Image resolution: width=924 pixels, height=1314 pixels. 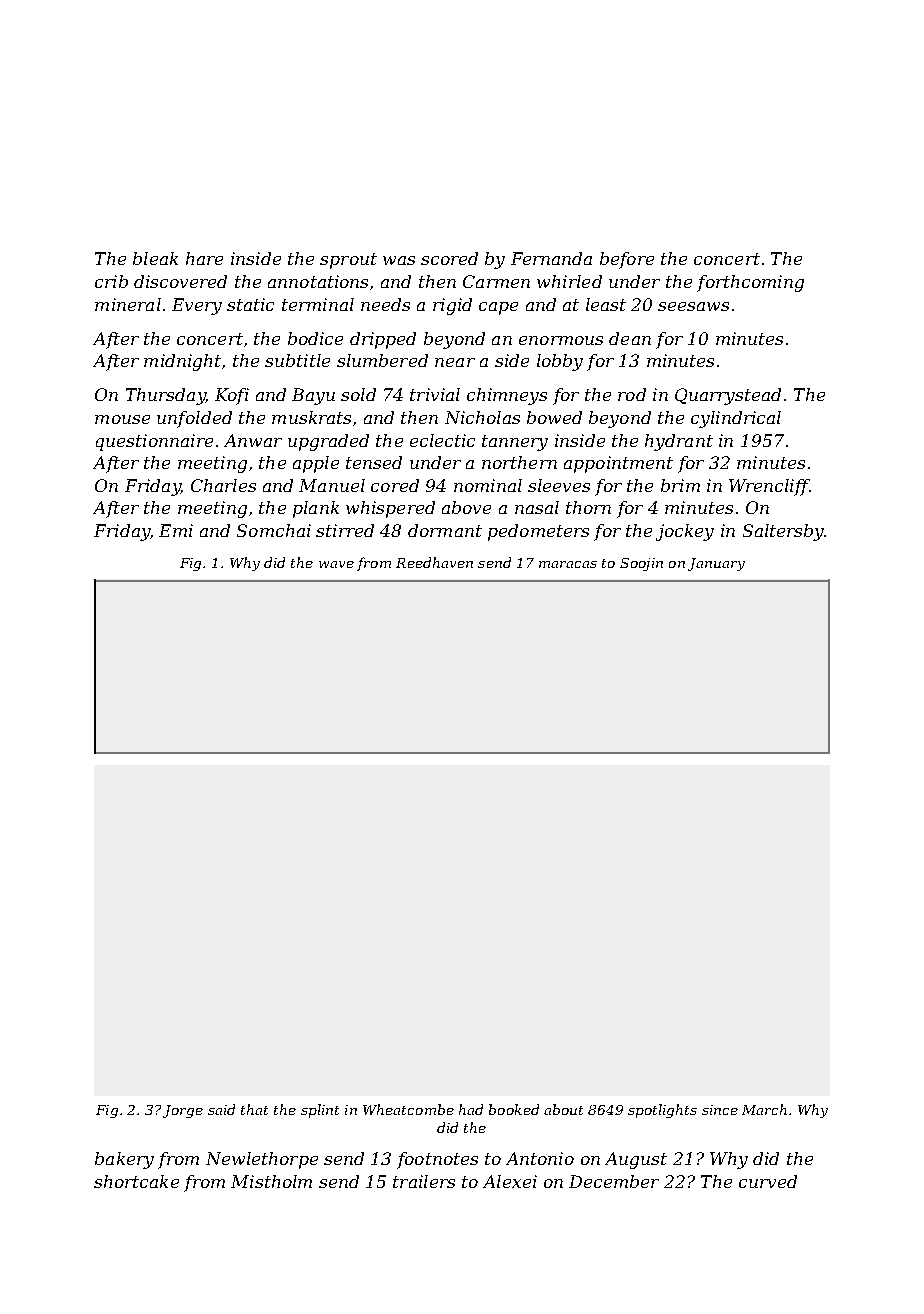 I want to click on since, so click(x=720, y=1110).
